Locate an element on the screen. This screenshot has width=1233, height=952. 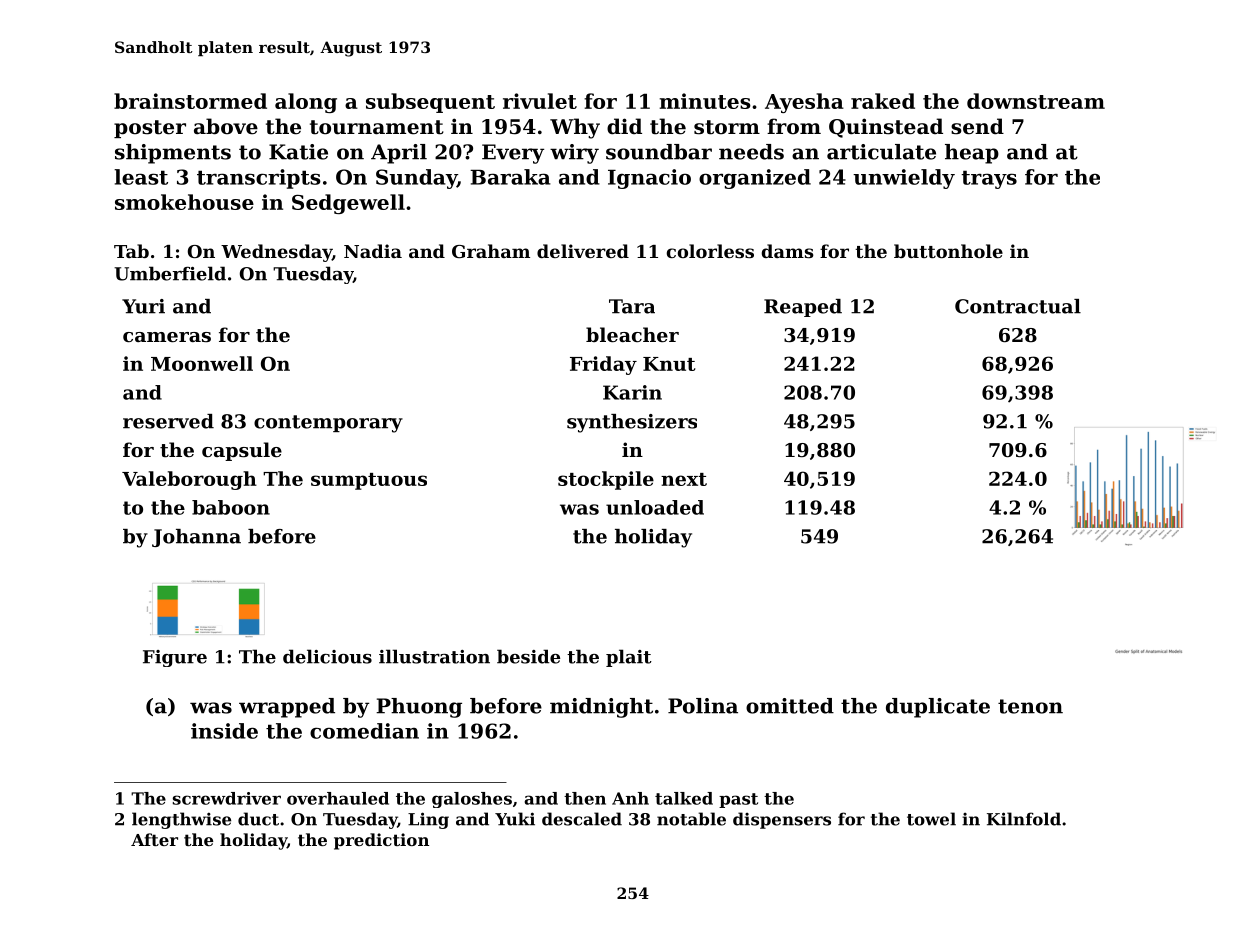
Knut is located at coordinates (669, 364).
